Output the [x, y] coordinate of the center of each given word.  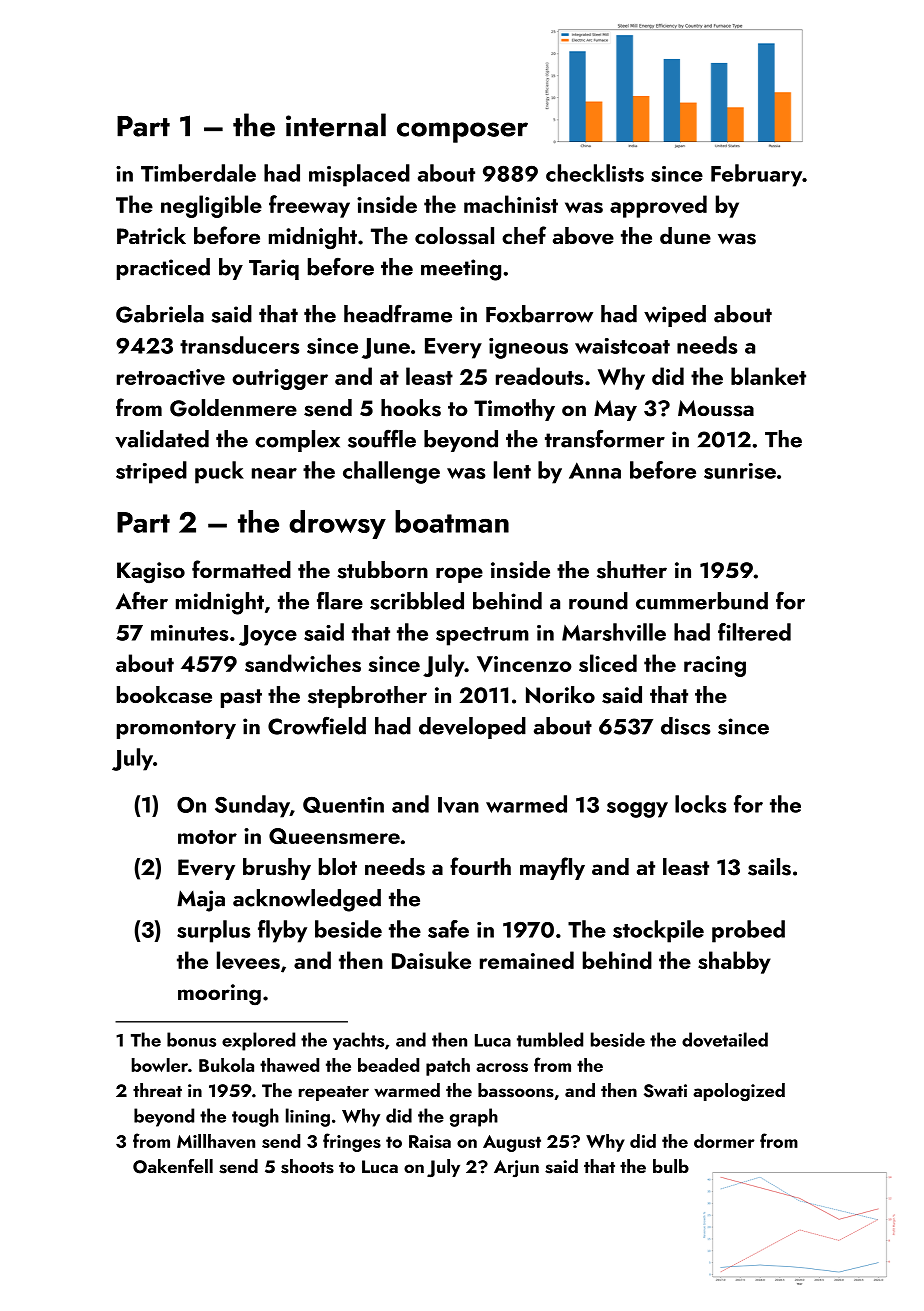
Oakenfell [173, 1166]
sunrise [740, 471]
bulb [671, 1166]
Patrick [151, 235]
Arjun [516, 1168]
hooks [411, 408]
